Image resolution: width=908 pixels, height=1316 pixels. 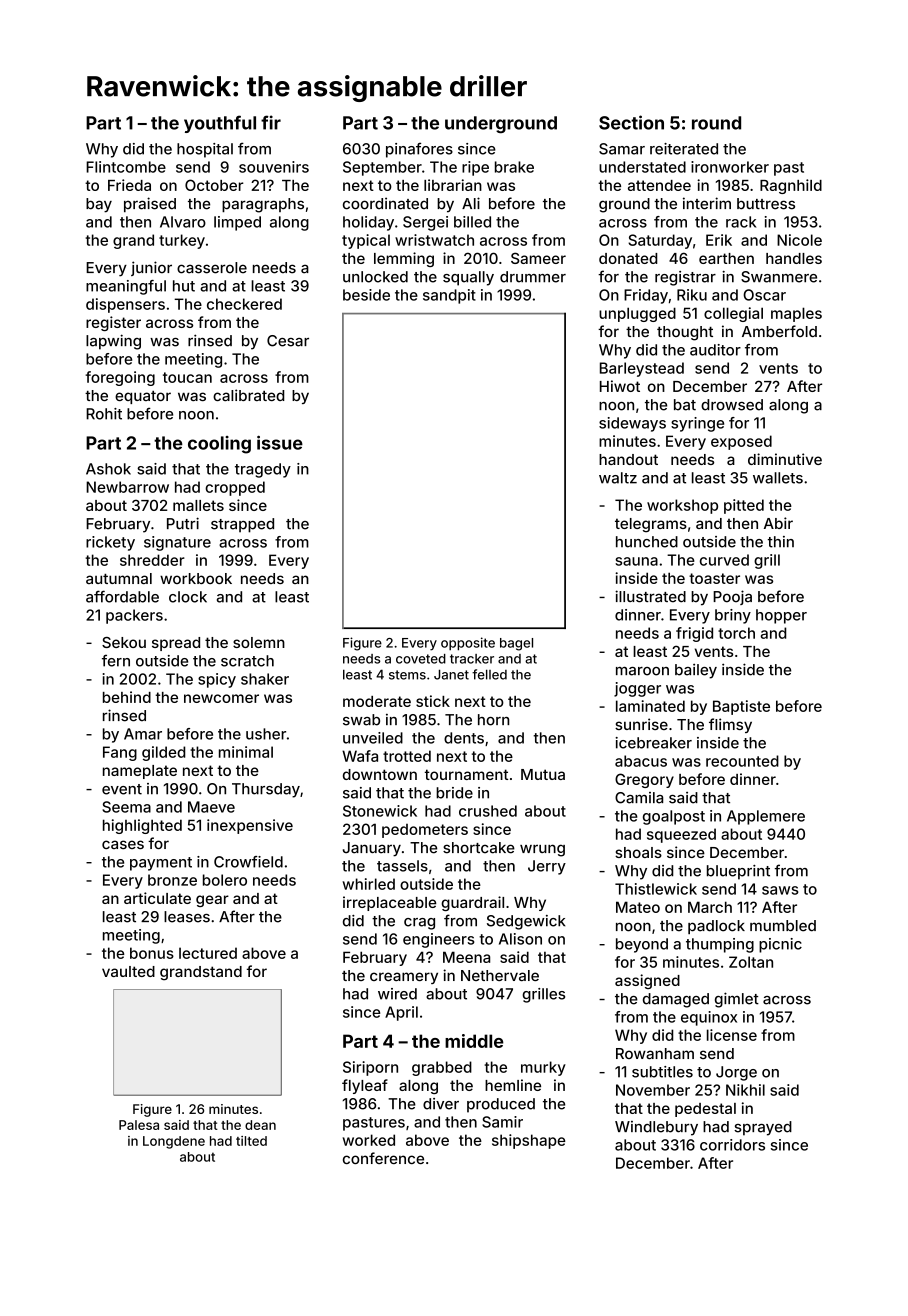 I want to click on stems, so click(x=407, y=675).
